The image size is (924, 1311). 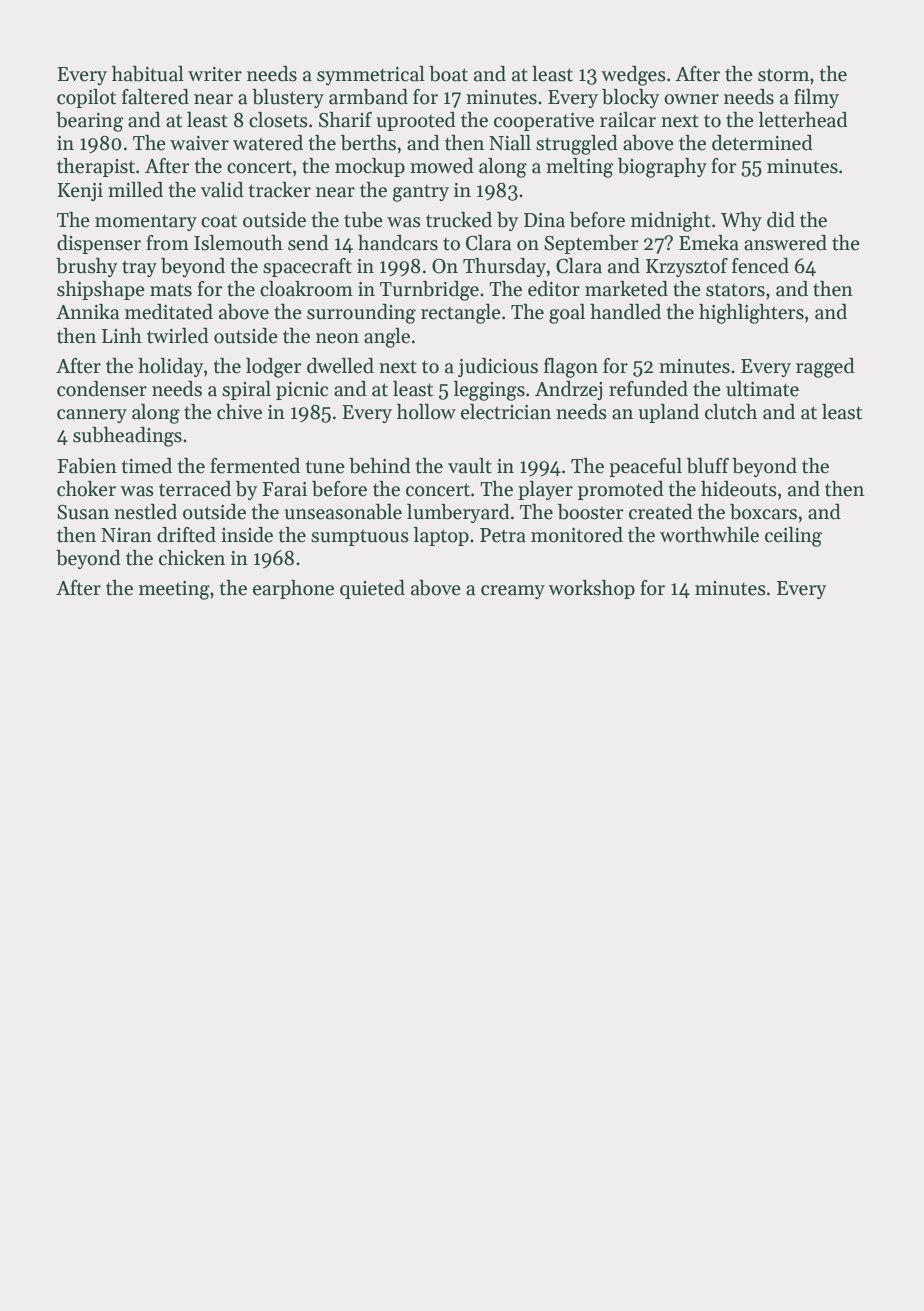 I want to click on boat, so click(x=448, y=74).
